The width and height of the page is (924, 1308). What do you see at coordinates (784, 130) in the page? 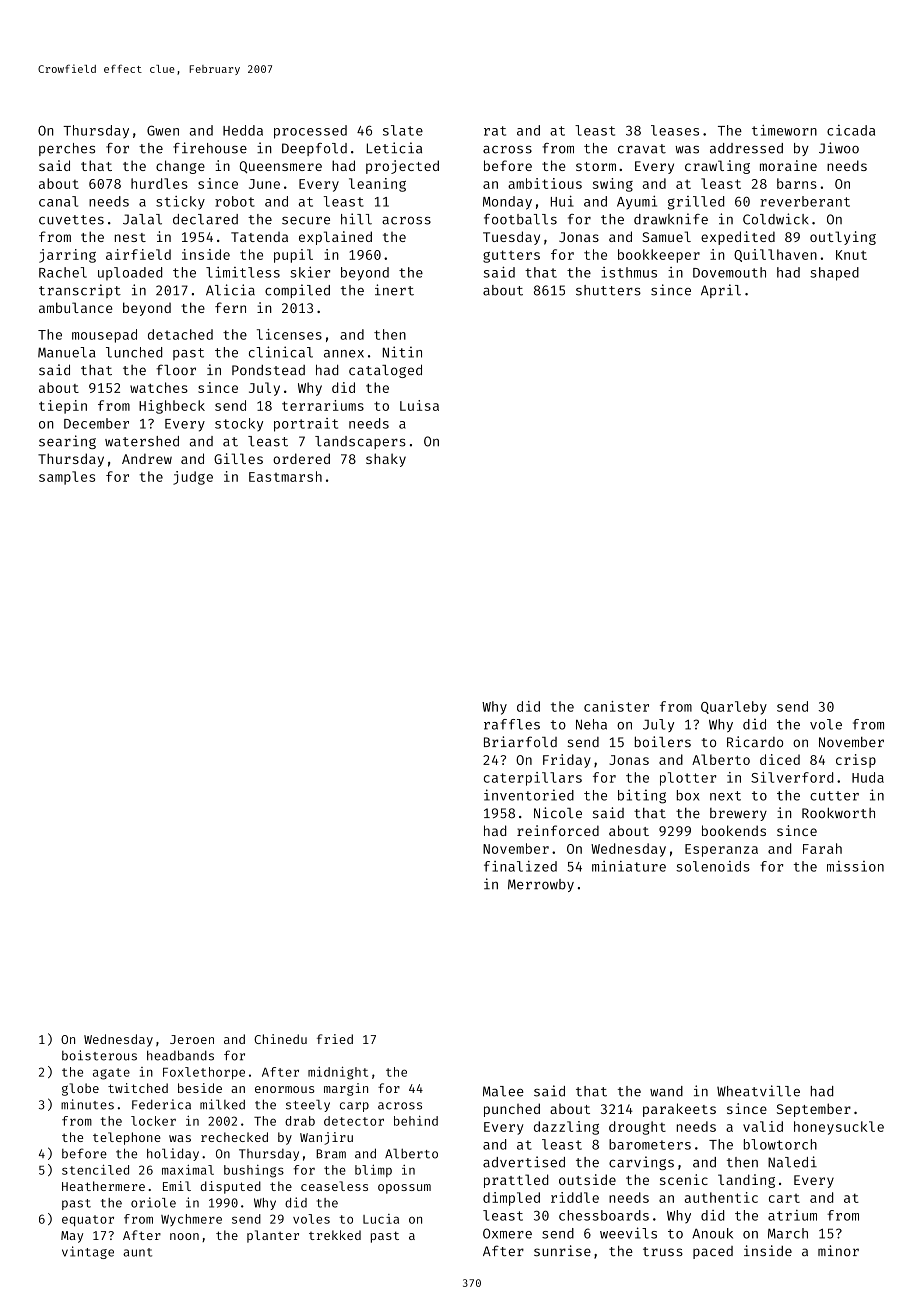
I see `timeworn` at bounding box center [784, 130].
